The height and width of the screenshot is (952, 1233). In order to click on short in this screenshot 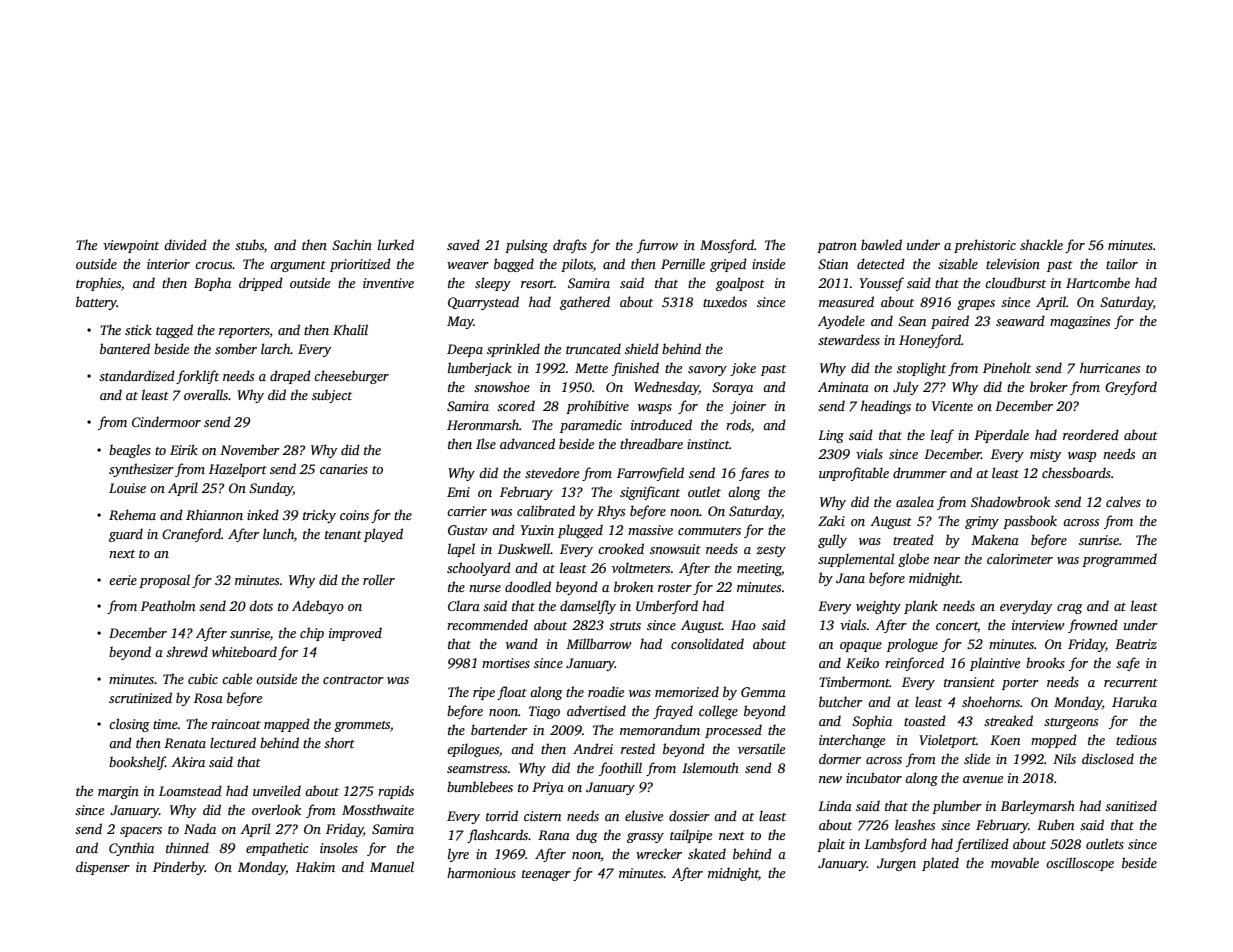, I will do `click(339, 742)`.
